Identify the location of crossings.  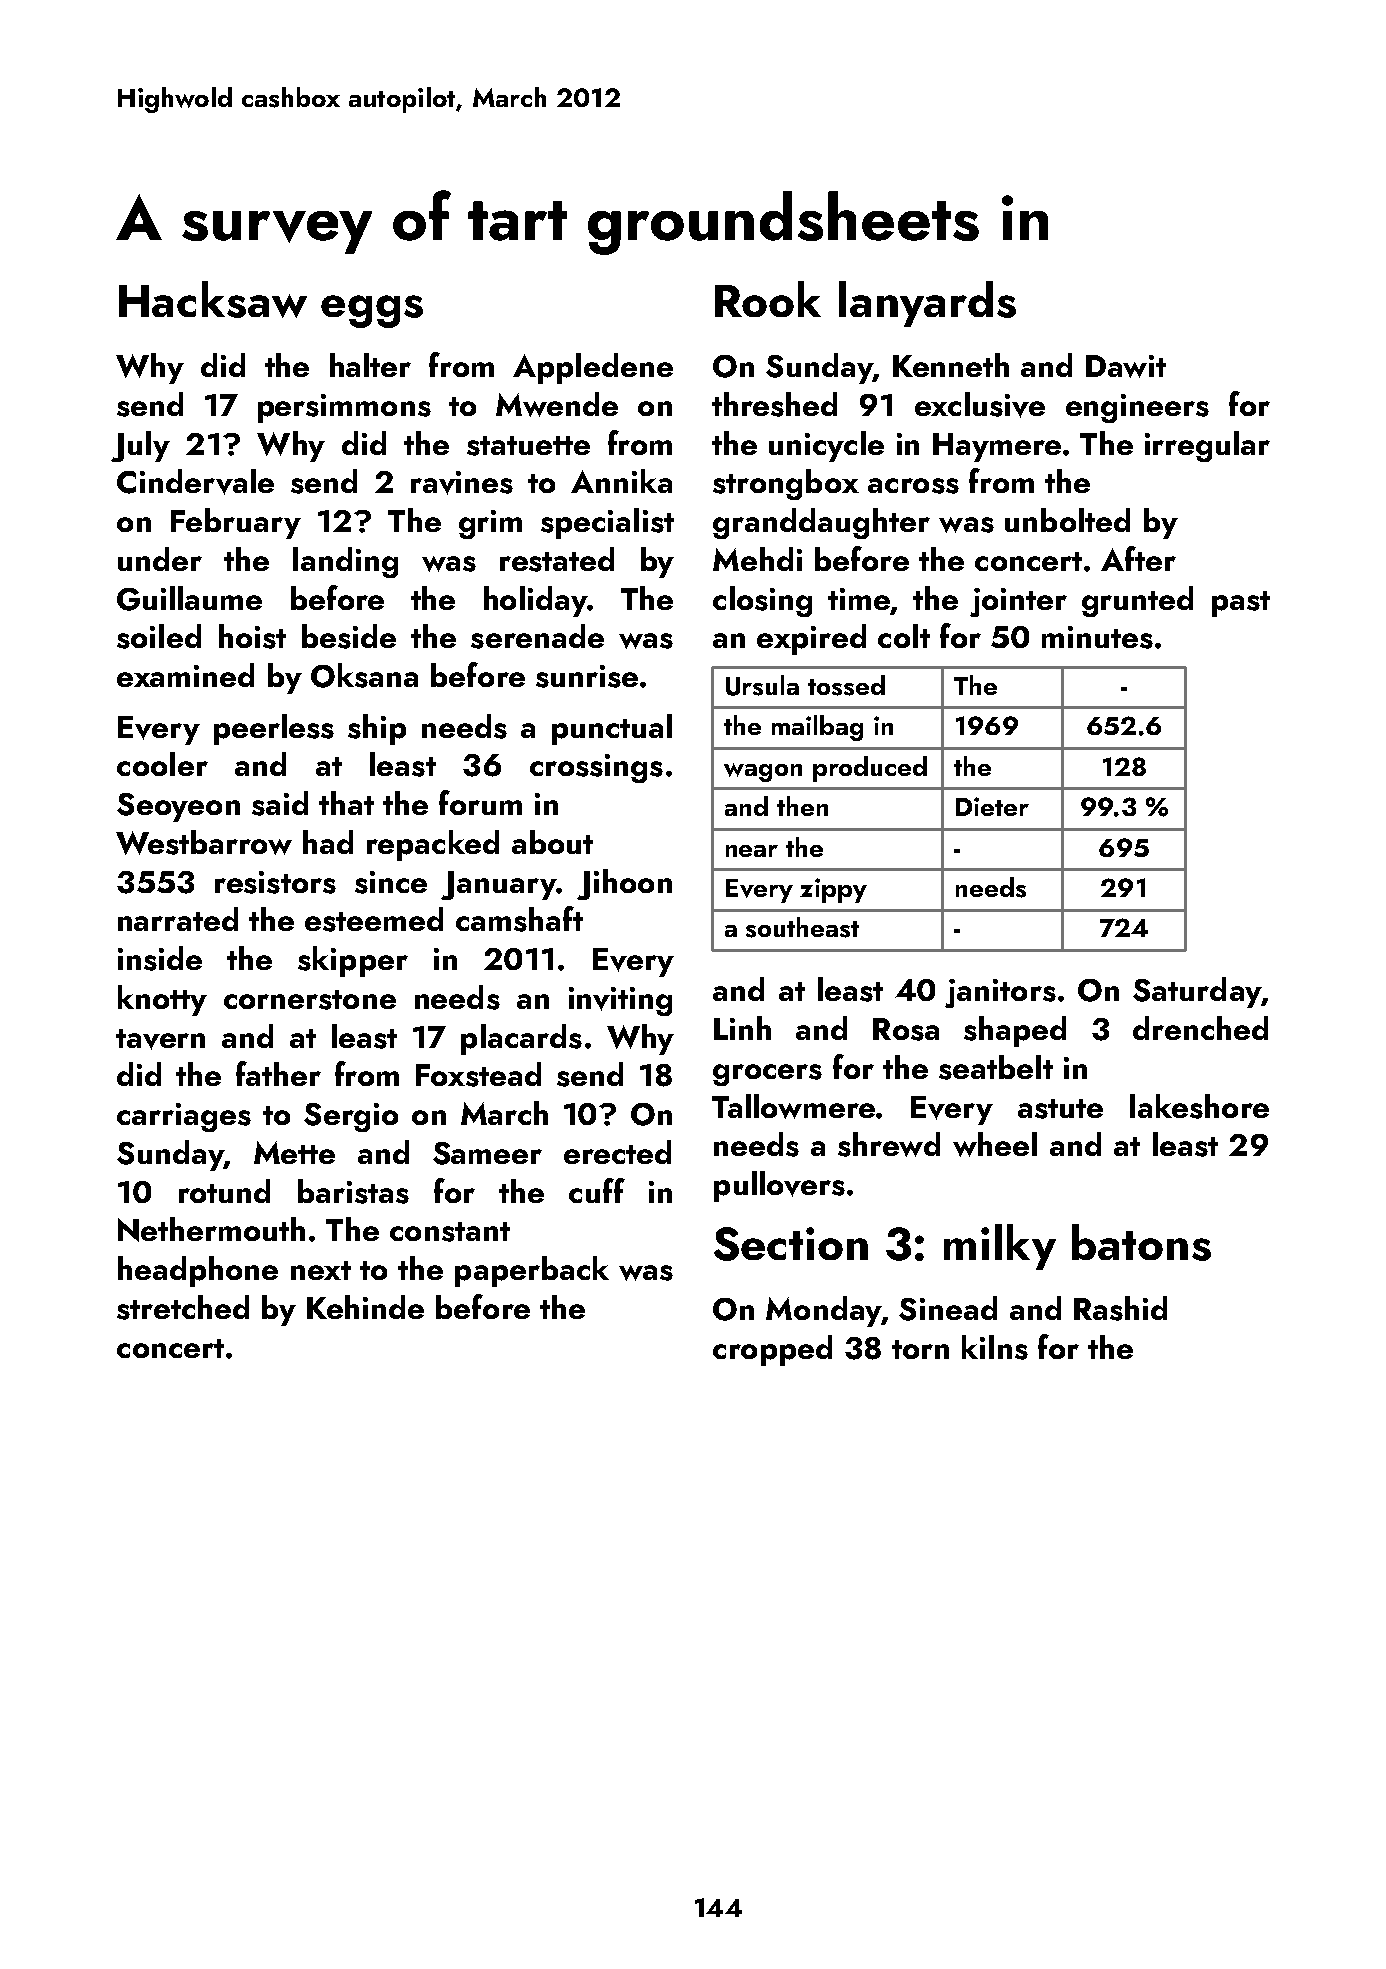
(596, 768).
